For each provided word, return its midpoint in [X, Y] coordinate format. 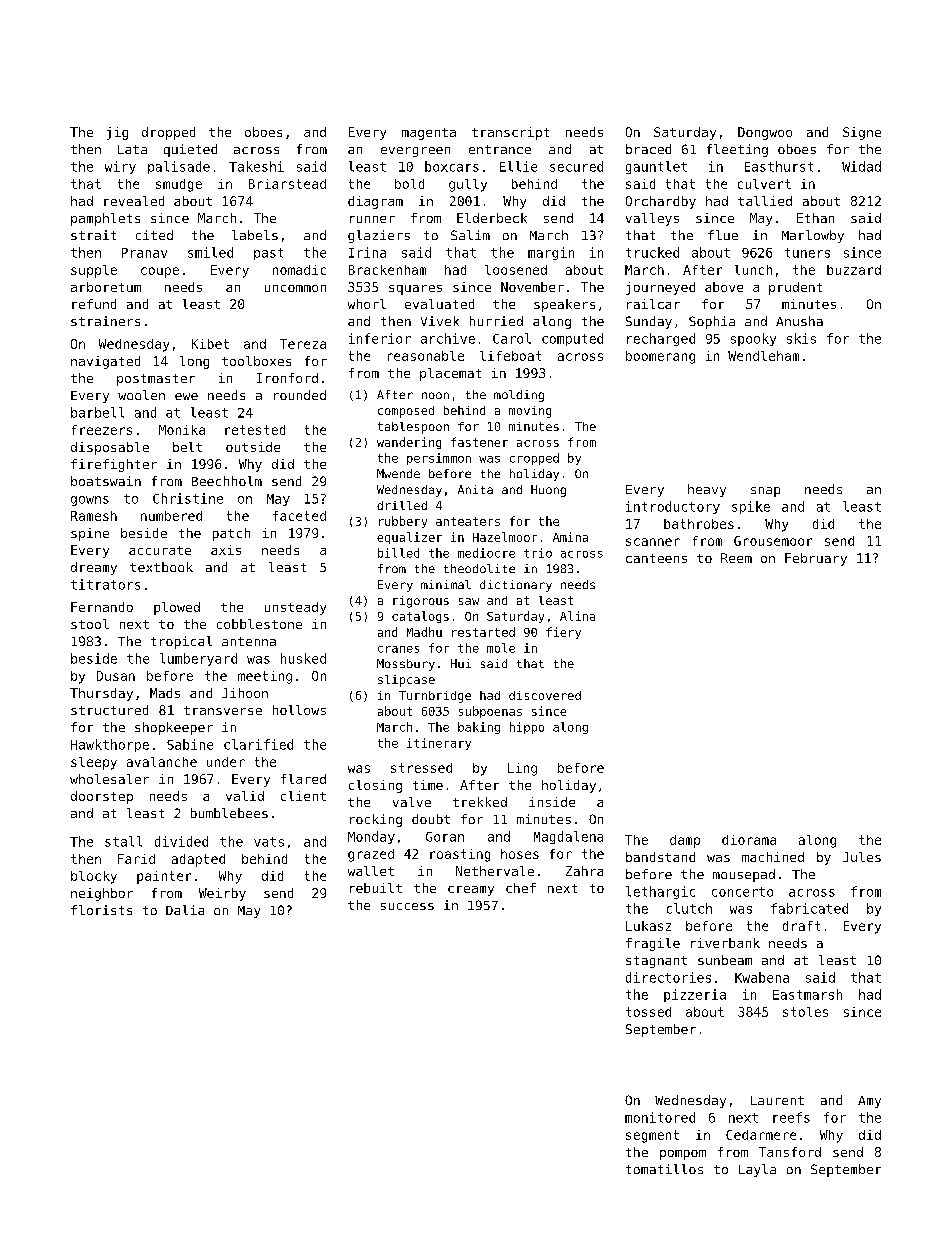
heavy [707, 490]
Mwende [398, 473]
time [428, 785]
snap [765, 492]
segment [652, 1136]
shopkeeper [174, 728]
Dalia [185, 910]
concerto [742, 892]
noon [435, 395]
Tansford [790, 1152]
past [268, 254]
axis [226, 550]
